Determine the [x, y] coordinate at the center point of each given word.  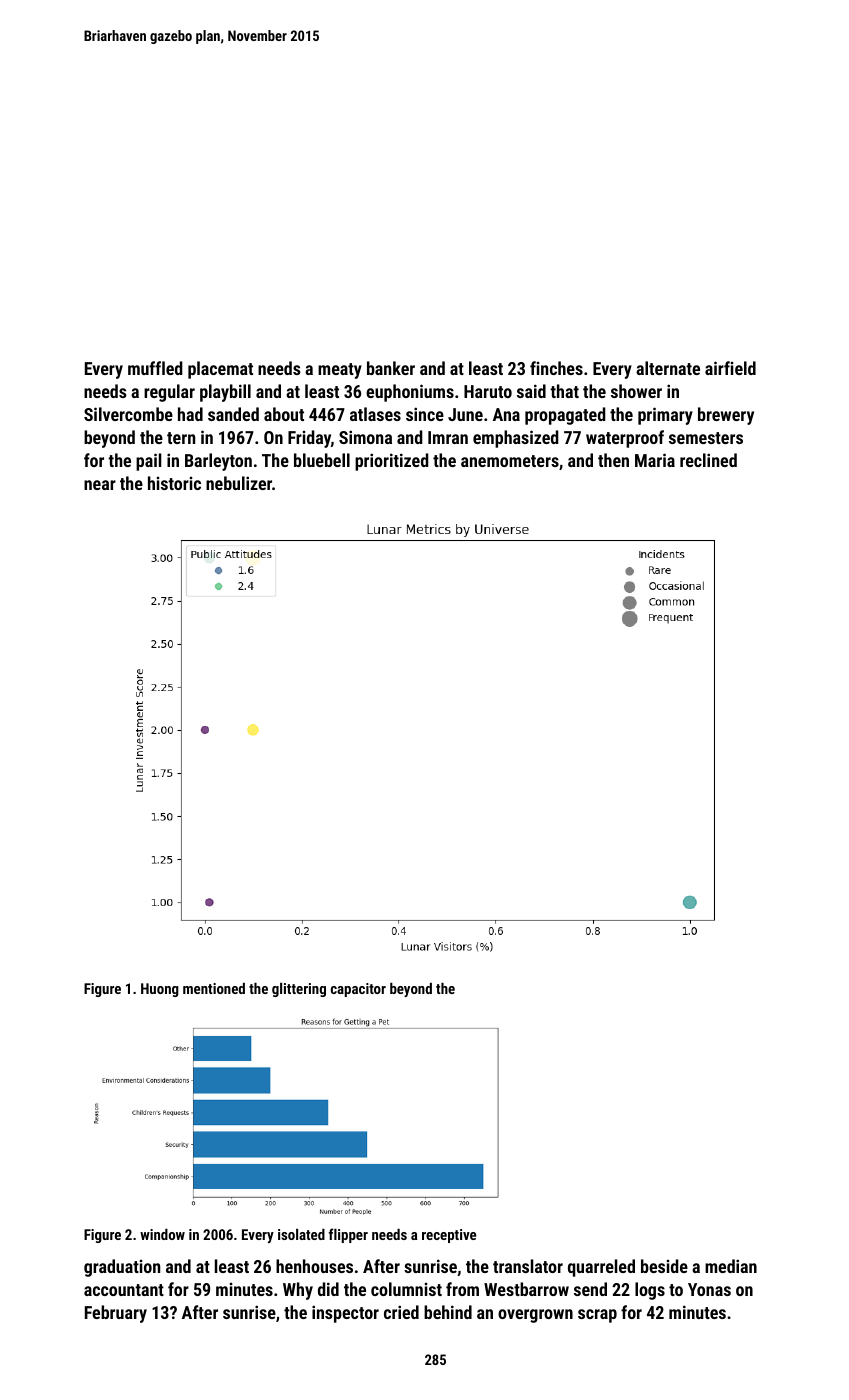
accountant [124, 1290]
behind [448, 1312]
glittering [299, 990]
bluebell [322, 460]
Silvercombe [128, 414]
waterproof [625, 439]
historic [174, 483]
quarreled [601, 1268]
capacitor [358, 990]
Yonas [709, 1289]
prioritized [392, 462]
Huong [160, 990]
